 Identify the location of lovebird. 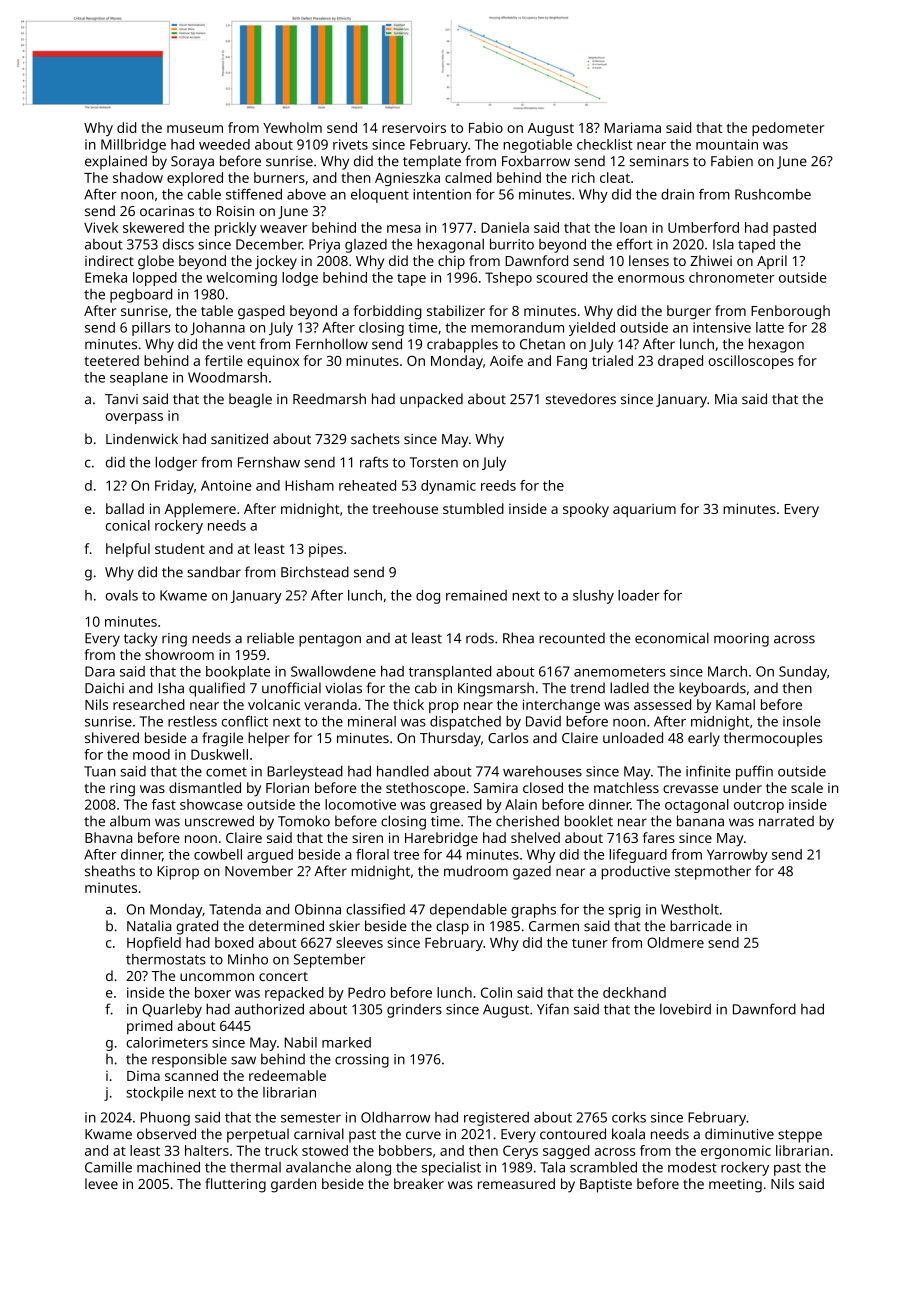
(685, 1009).
